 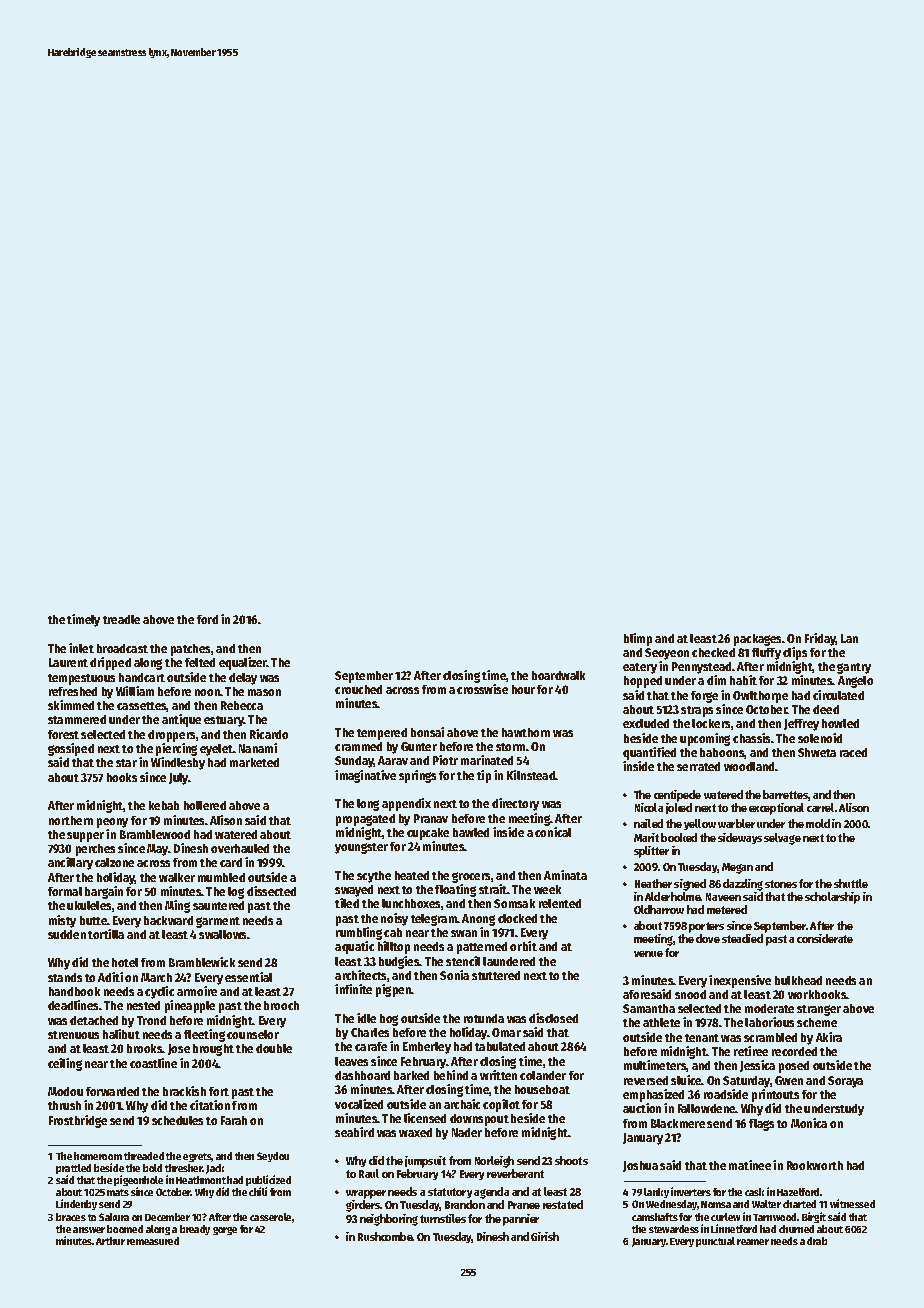 What do you see at coordinates (240, 848) in the screenshot?
I see `overhauled` at bounding box center [240, 848].
